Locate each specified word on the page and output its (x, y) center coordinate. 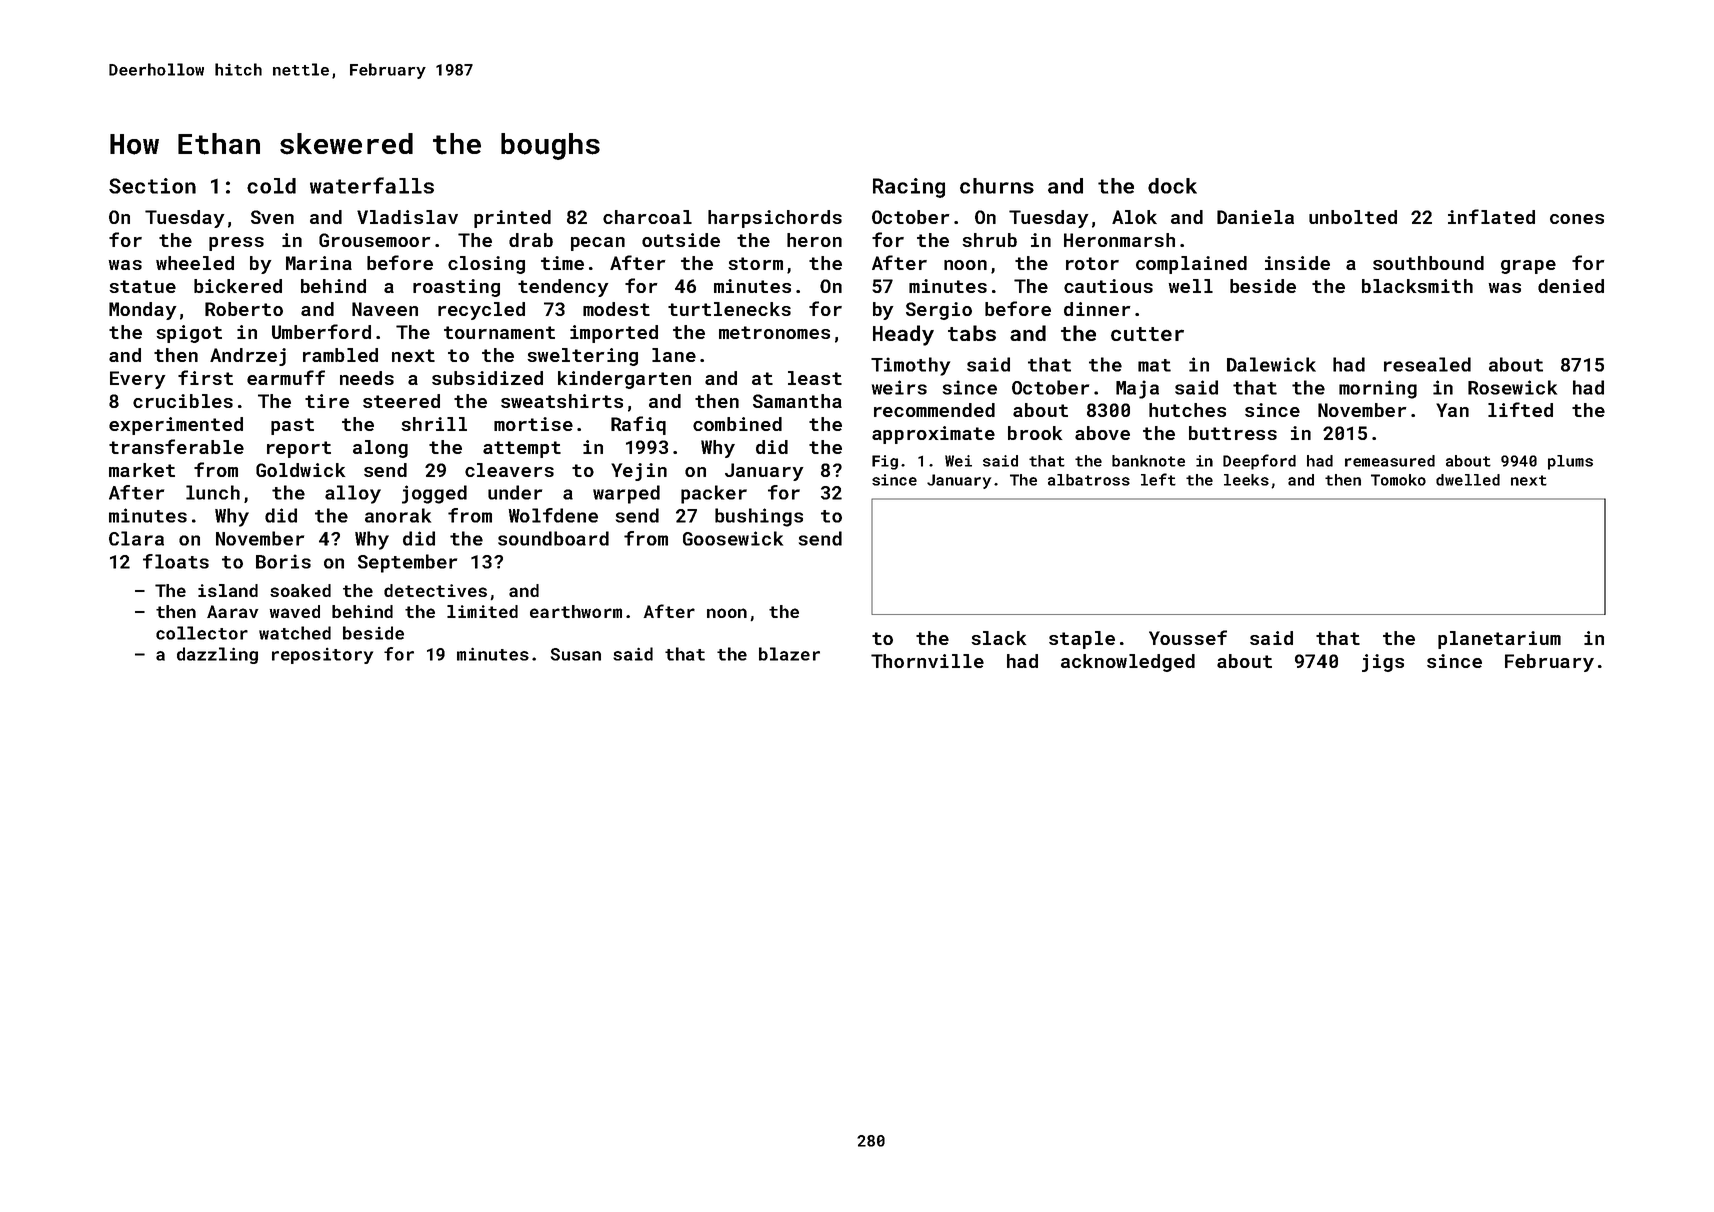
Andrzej (248, 357)
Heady (903, 335)
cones (1577, 219)
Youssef (1188, 637)
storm (755, 263)
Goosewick (733, 538)
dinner (1097, 309)
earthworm (576, 611)
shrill (434, 424)
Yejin (639, 472)
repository (322, 656)
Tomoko (1398, 480)
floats (176, 561)
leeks (1246, 480)
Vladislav (407, 217)
